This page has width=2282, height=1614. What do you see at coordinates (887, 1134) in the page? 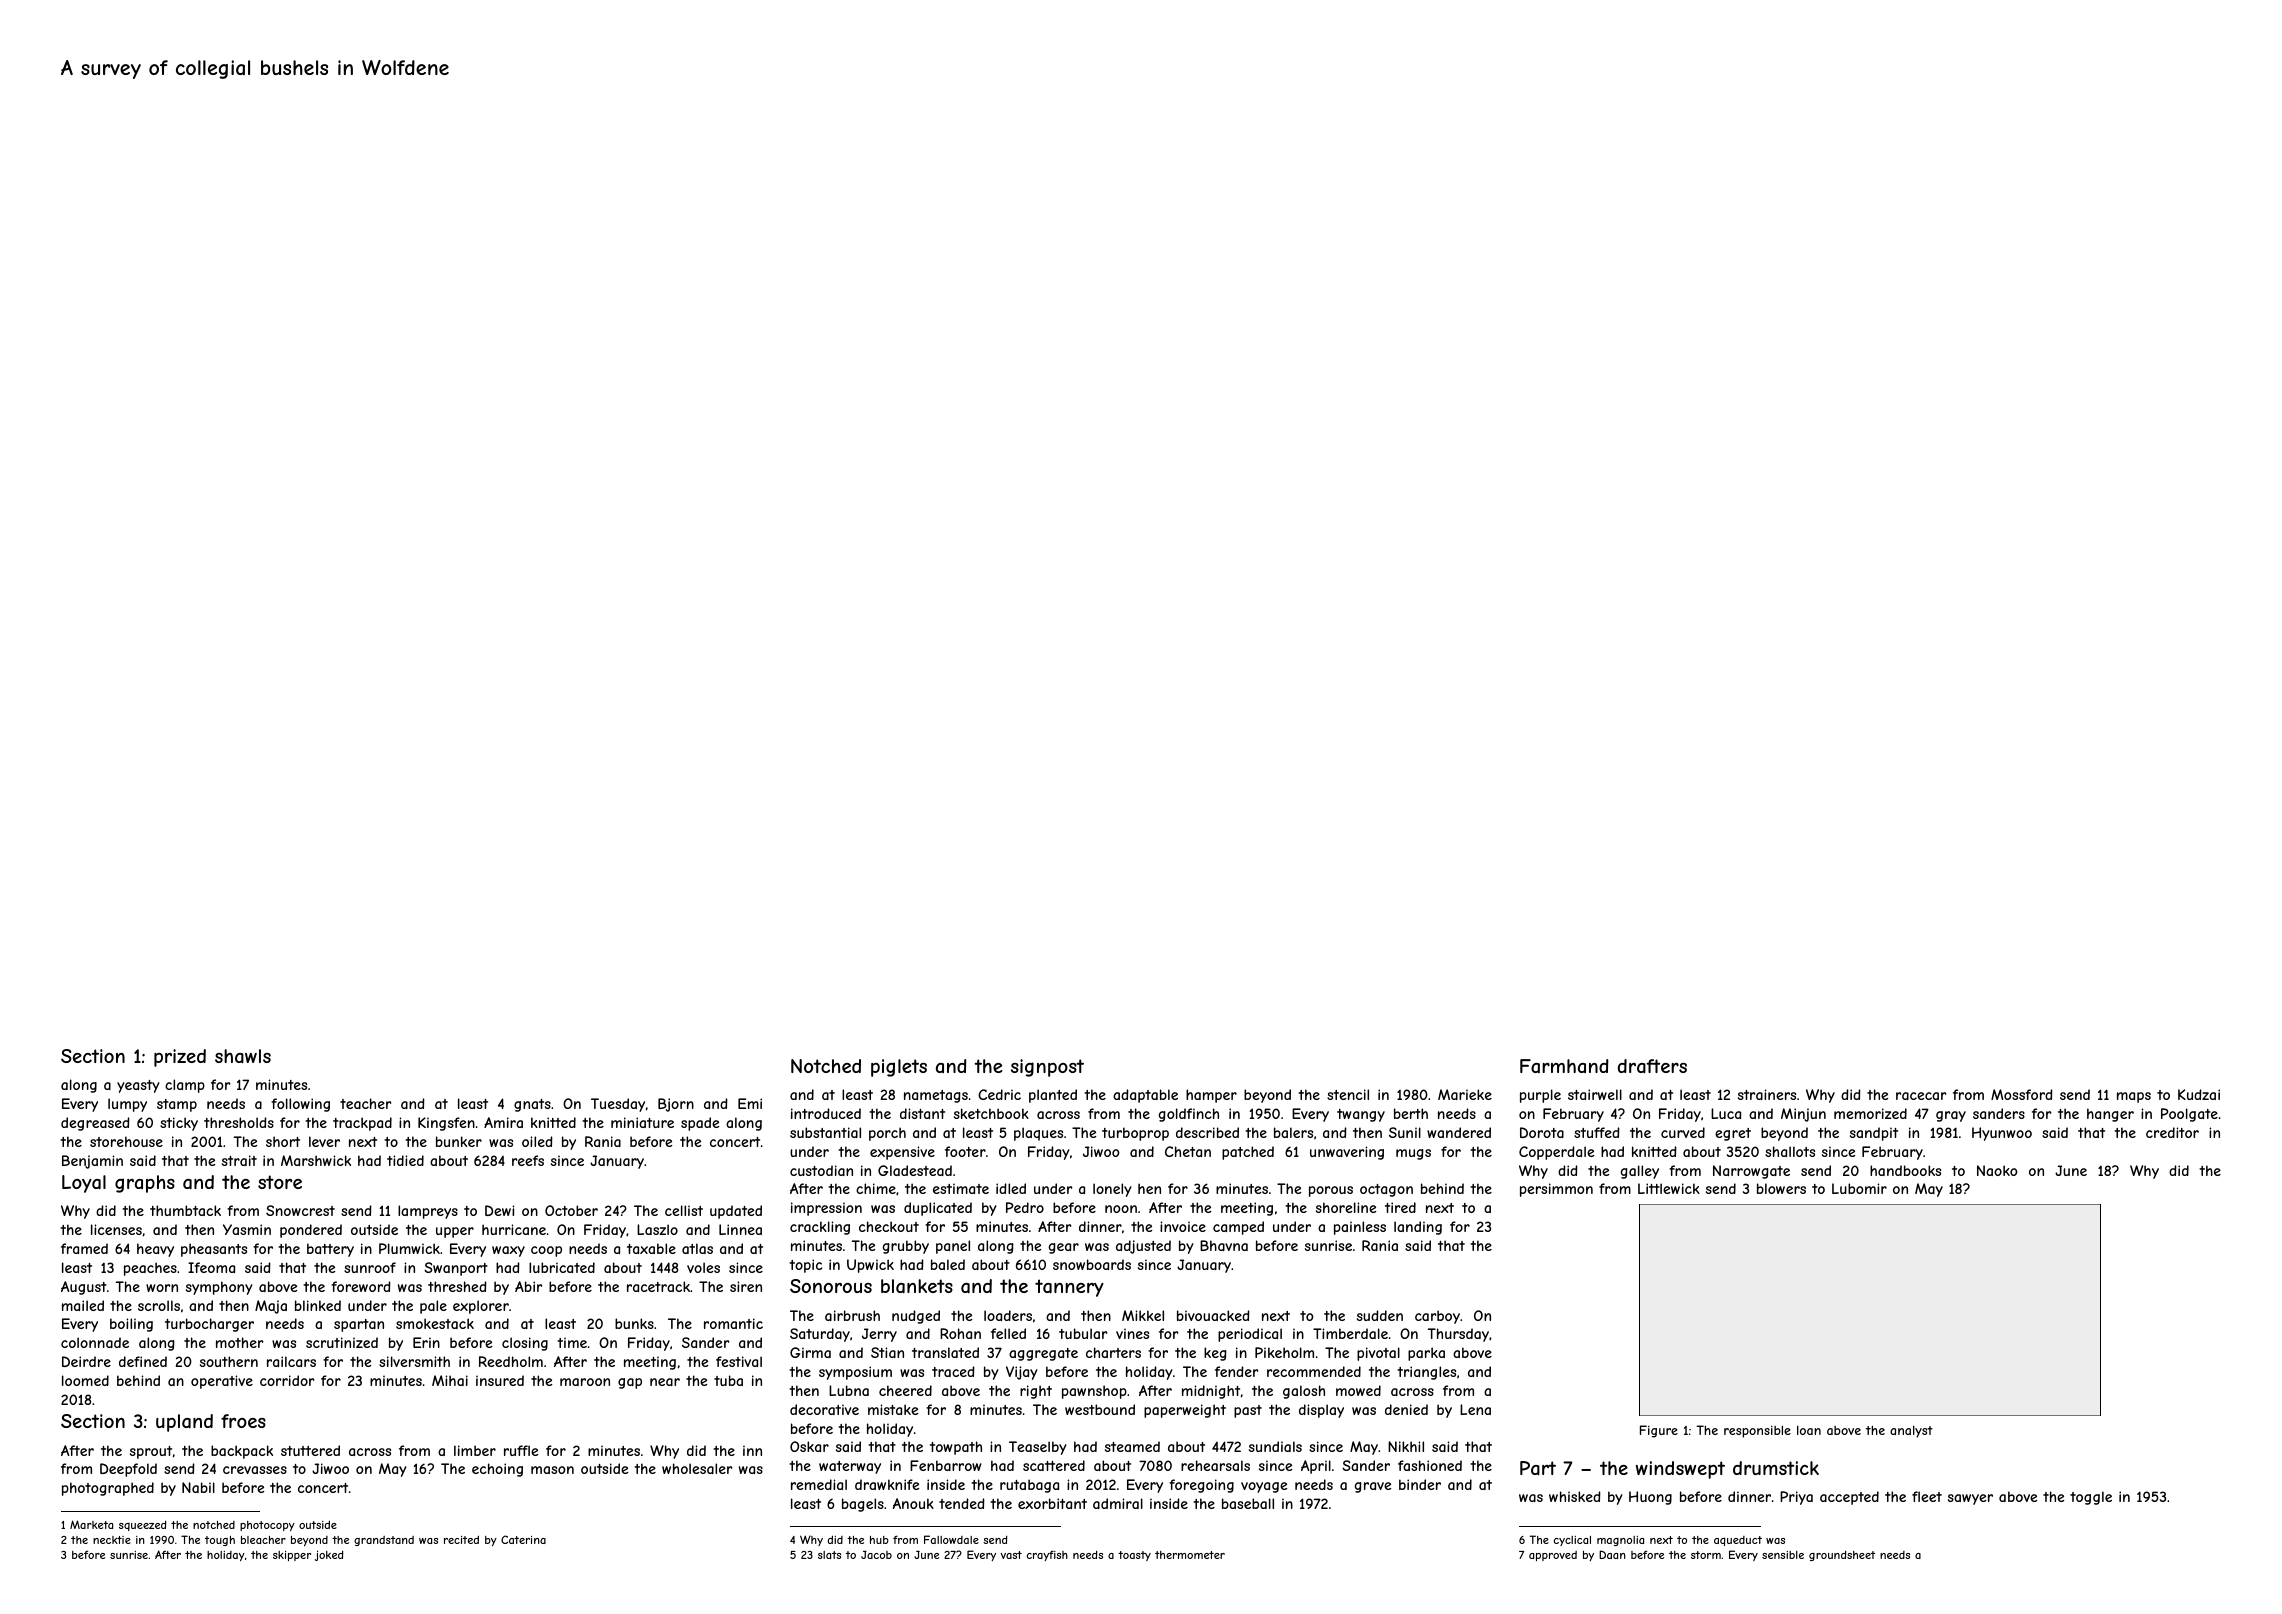
I see `porch` at bounding box center [887, 1134].
